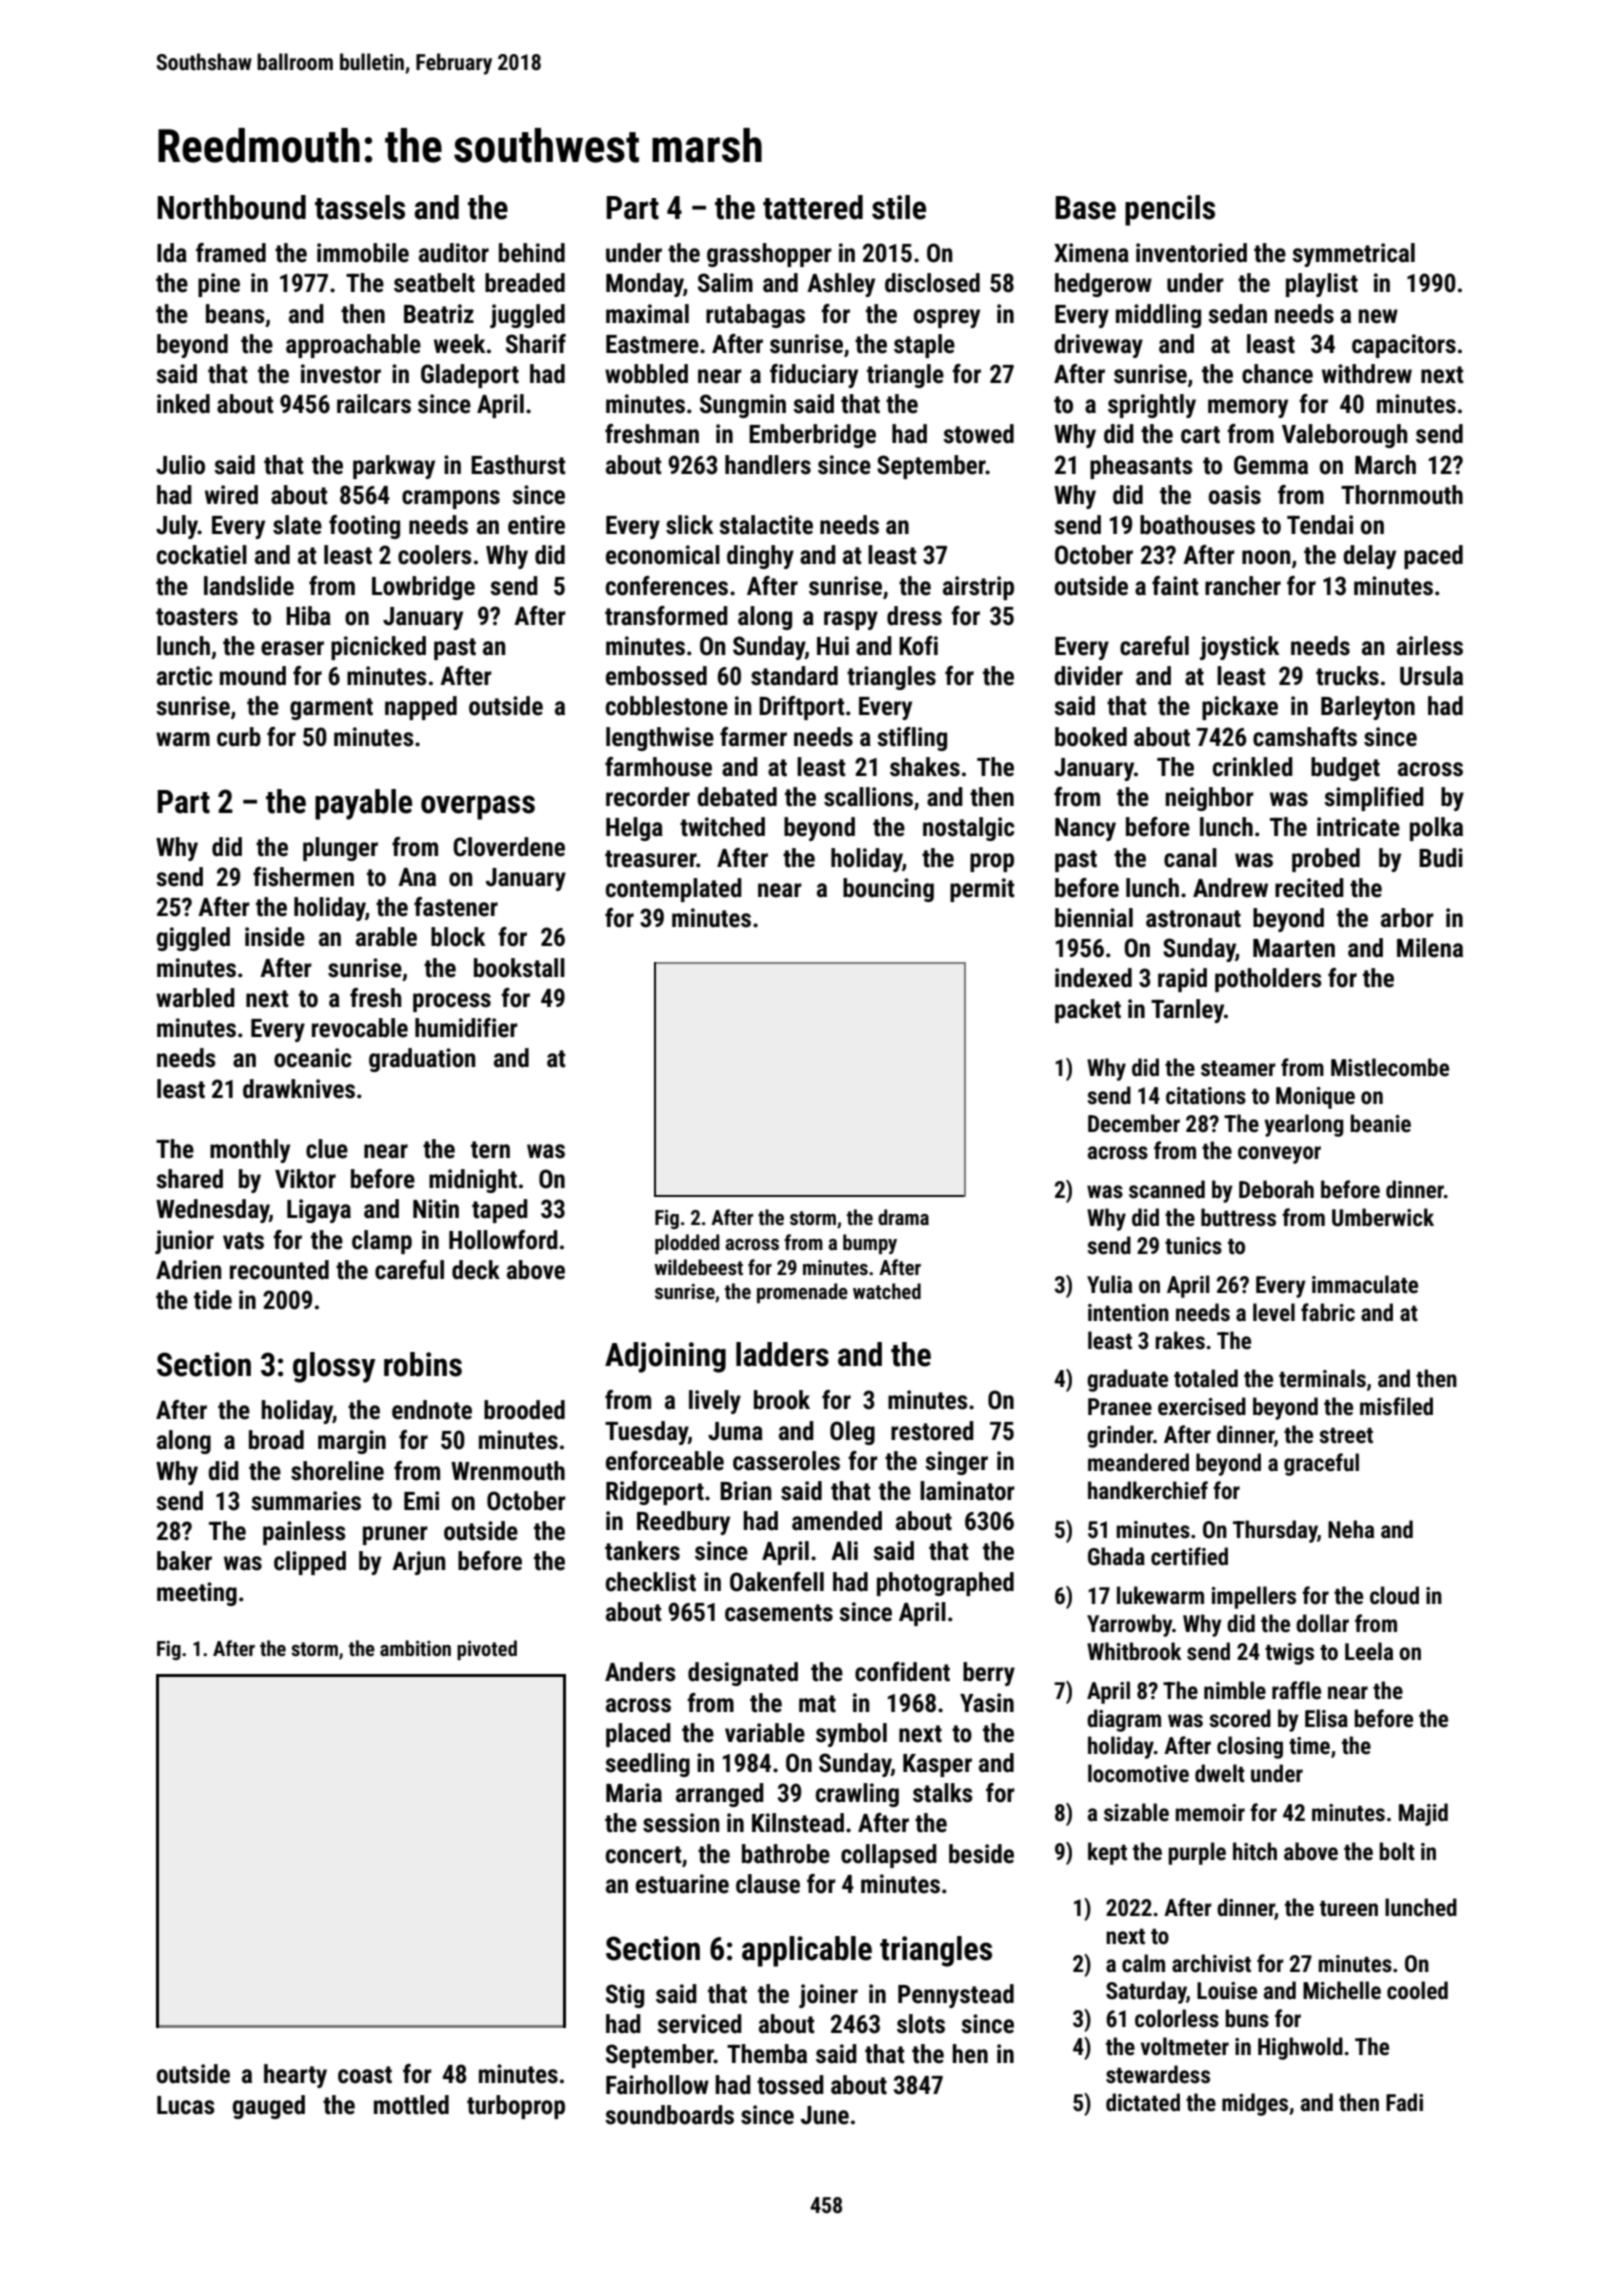 The width and height of the screenshot is (1620, 2292). I want to click on Adrien, so click(188, 1270).
